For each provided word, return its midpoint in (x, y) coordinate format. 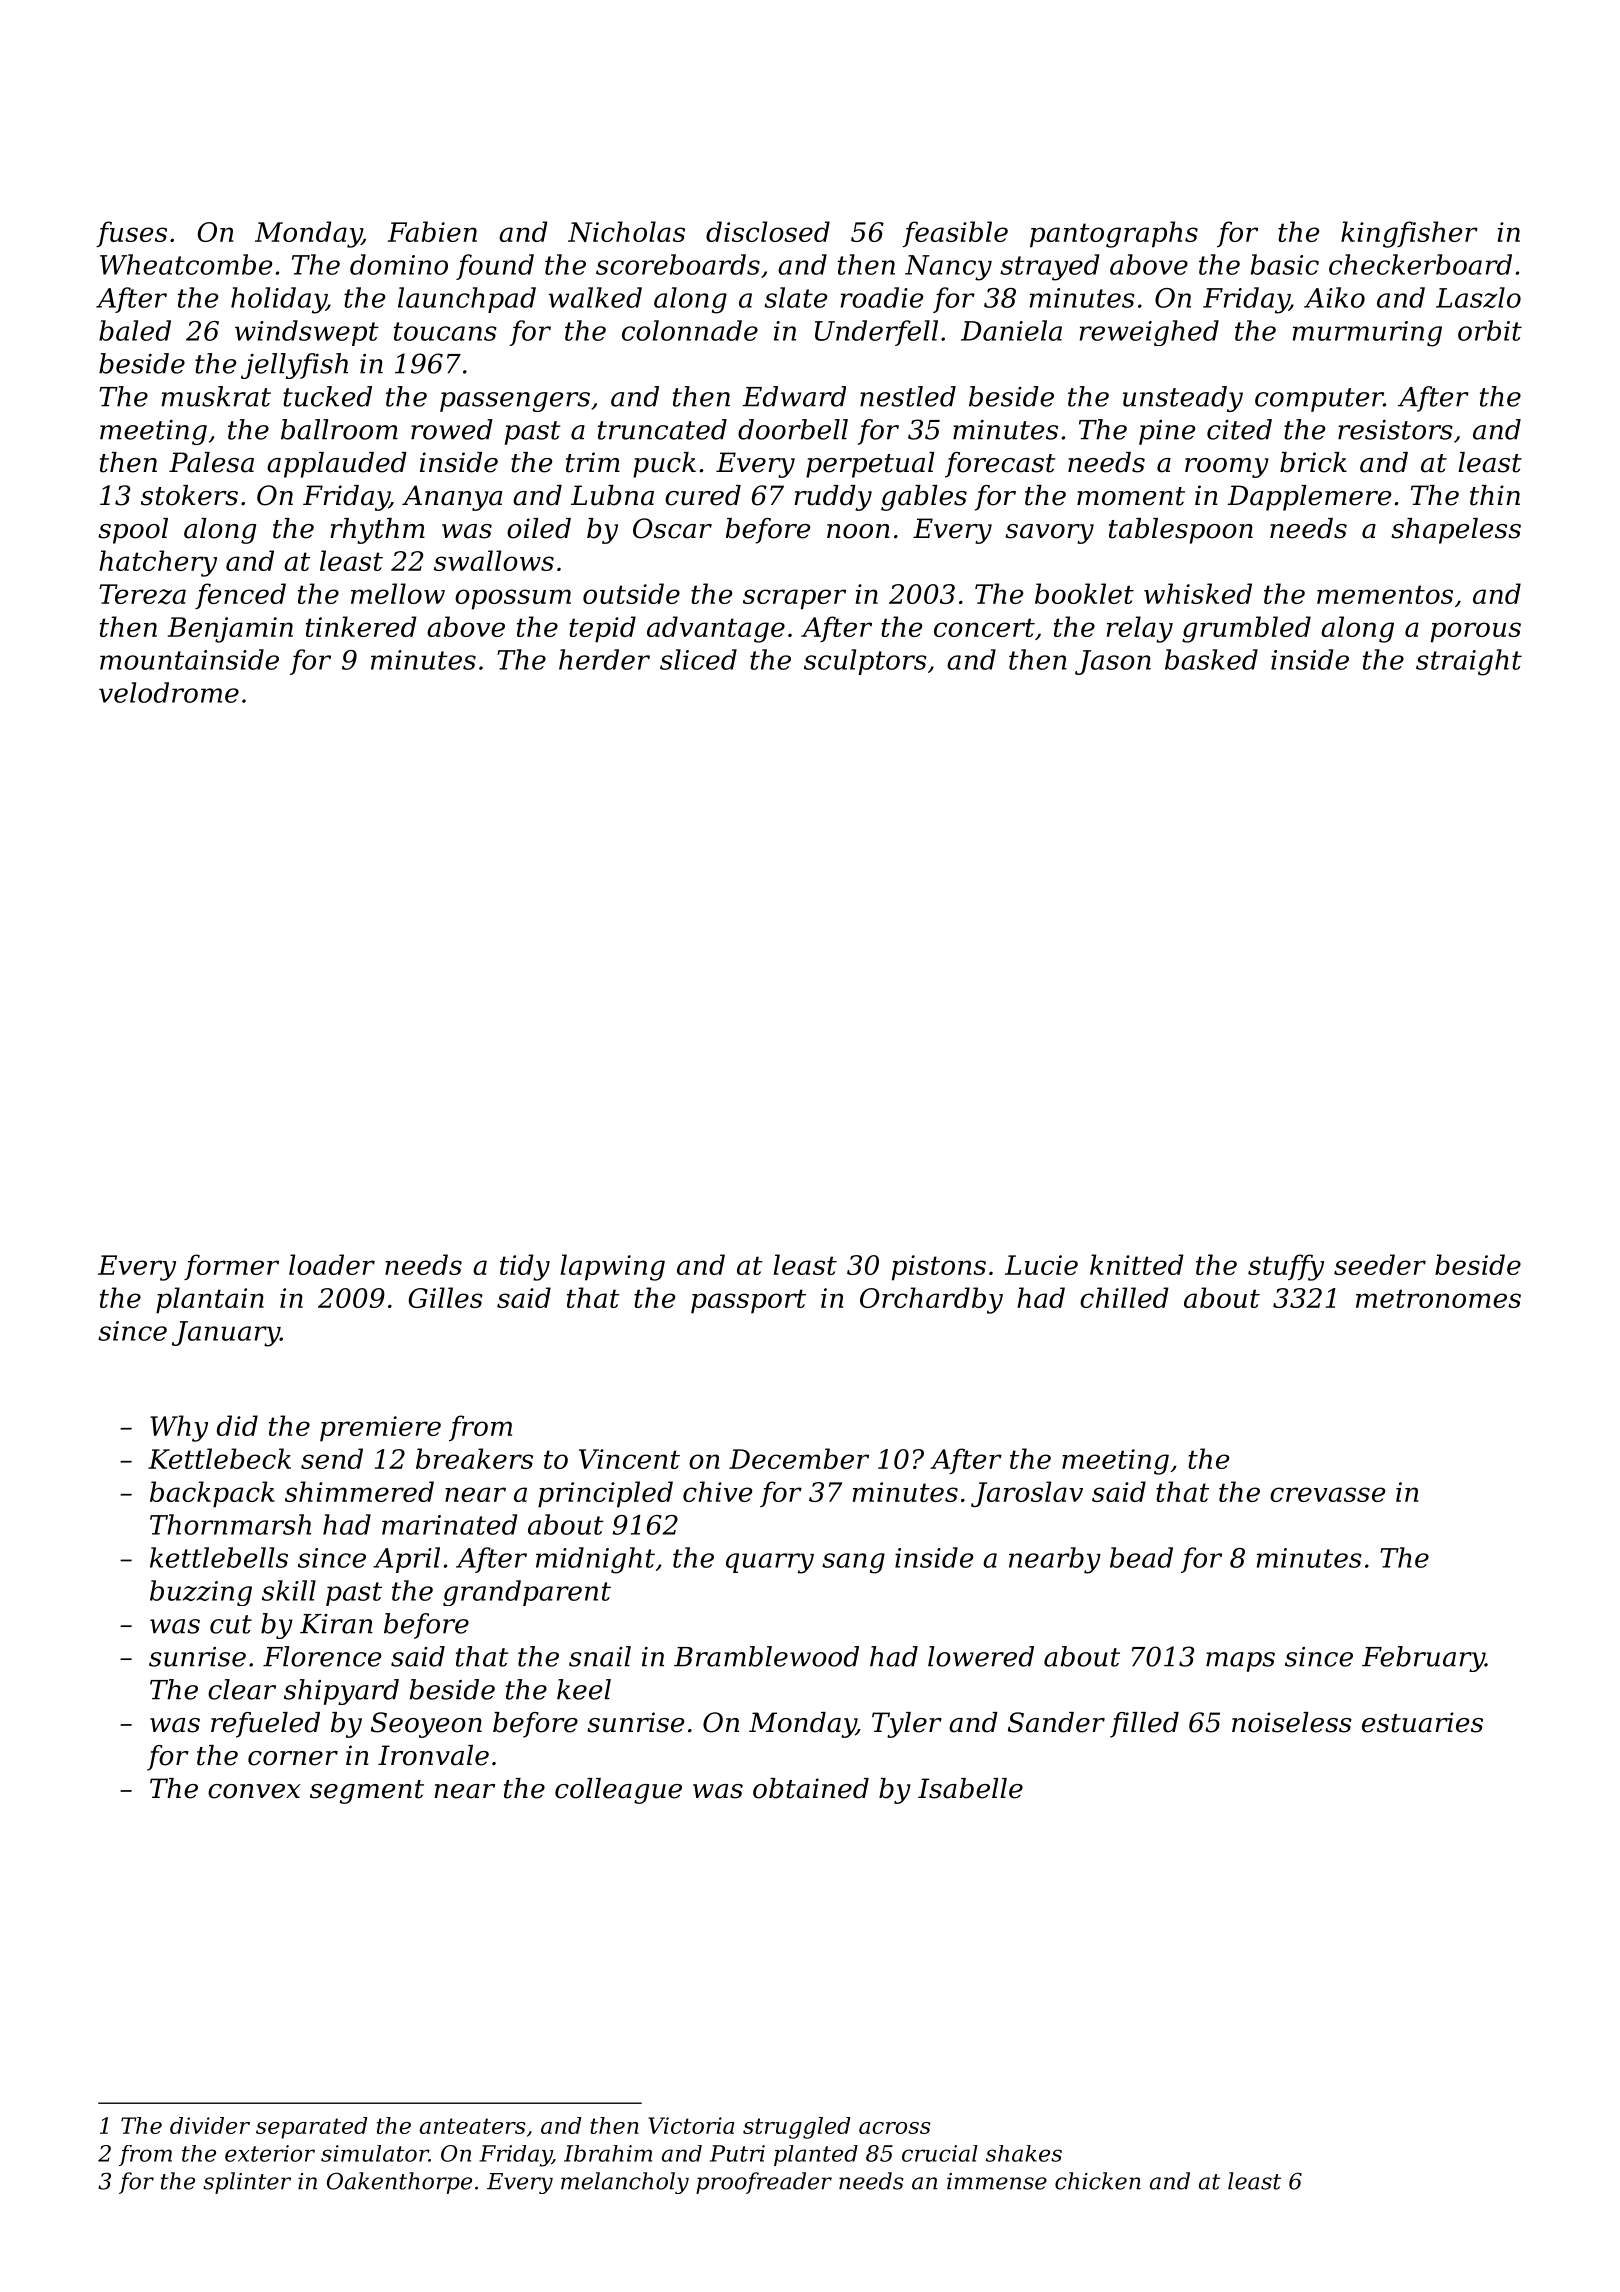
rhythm (377, 531)
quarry (770, 1563)
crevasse (1327, 1494)
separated (311, 2128)
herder (604, 659)
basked (1211, 659)
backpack (212, 1494)
